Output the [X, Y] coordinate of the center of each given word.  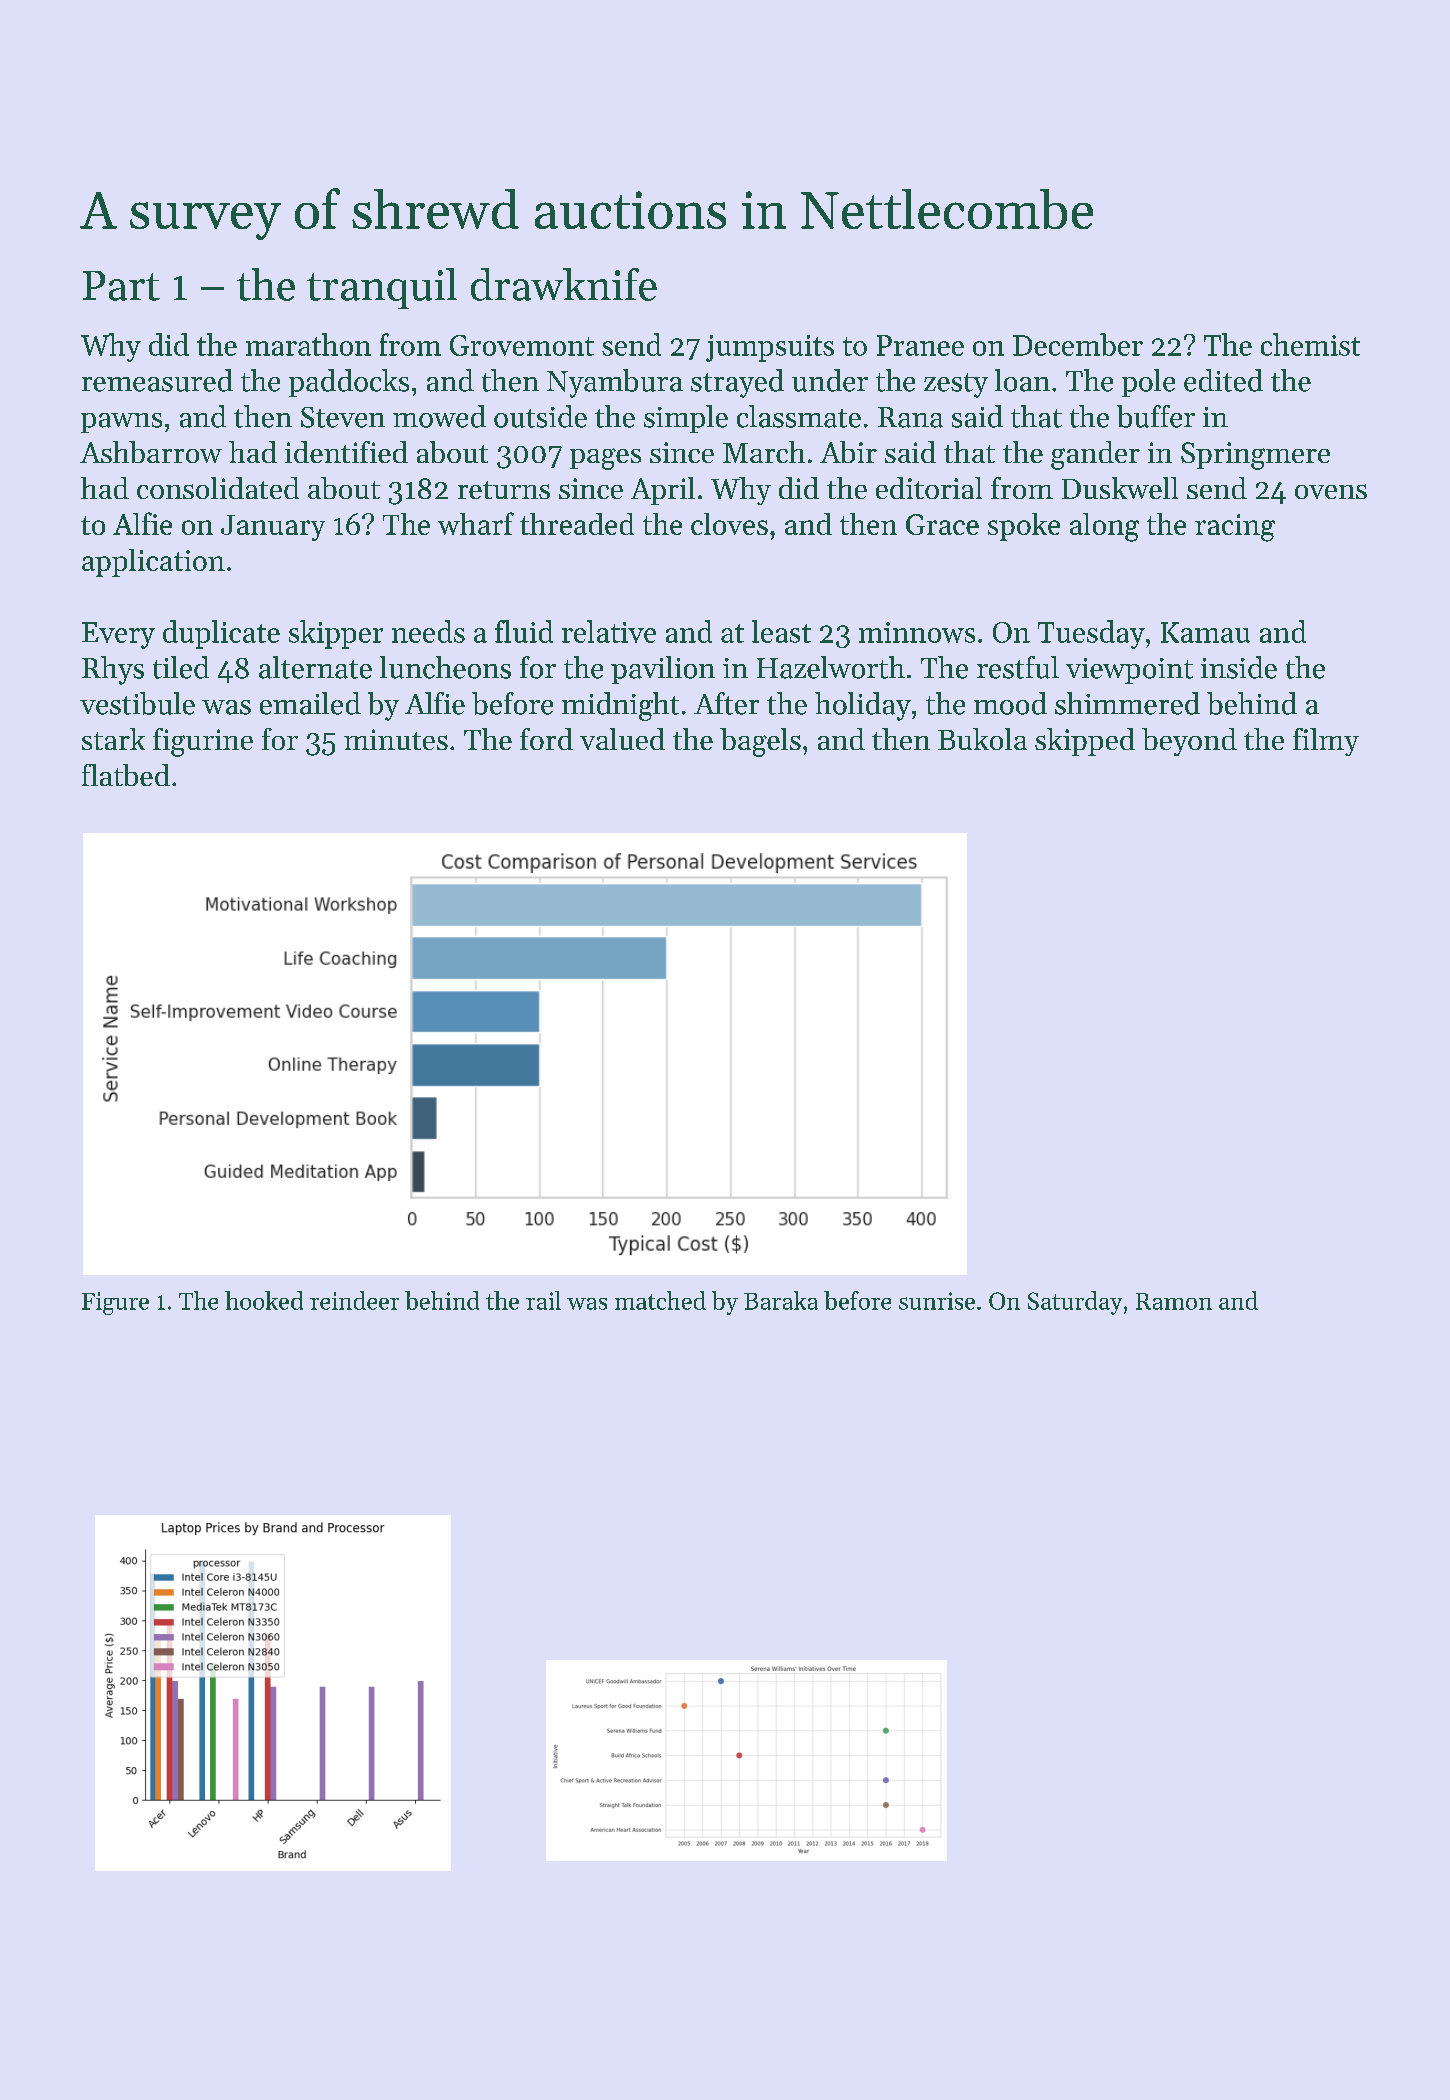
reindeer [354, 1300]
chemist [1310, 344]
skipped [1085, 742]
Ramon [1174, 1301]
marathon [308, 344]
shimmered [1127, 703]
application [153, 563]
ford [546, 739]
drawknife [564, 284]
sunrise [937, 1301]
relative [609, 631]
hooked [264, 1300]
